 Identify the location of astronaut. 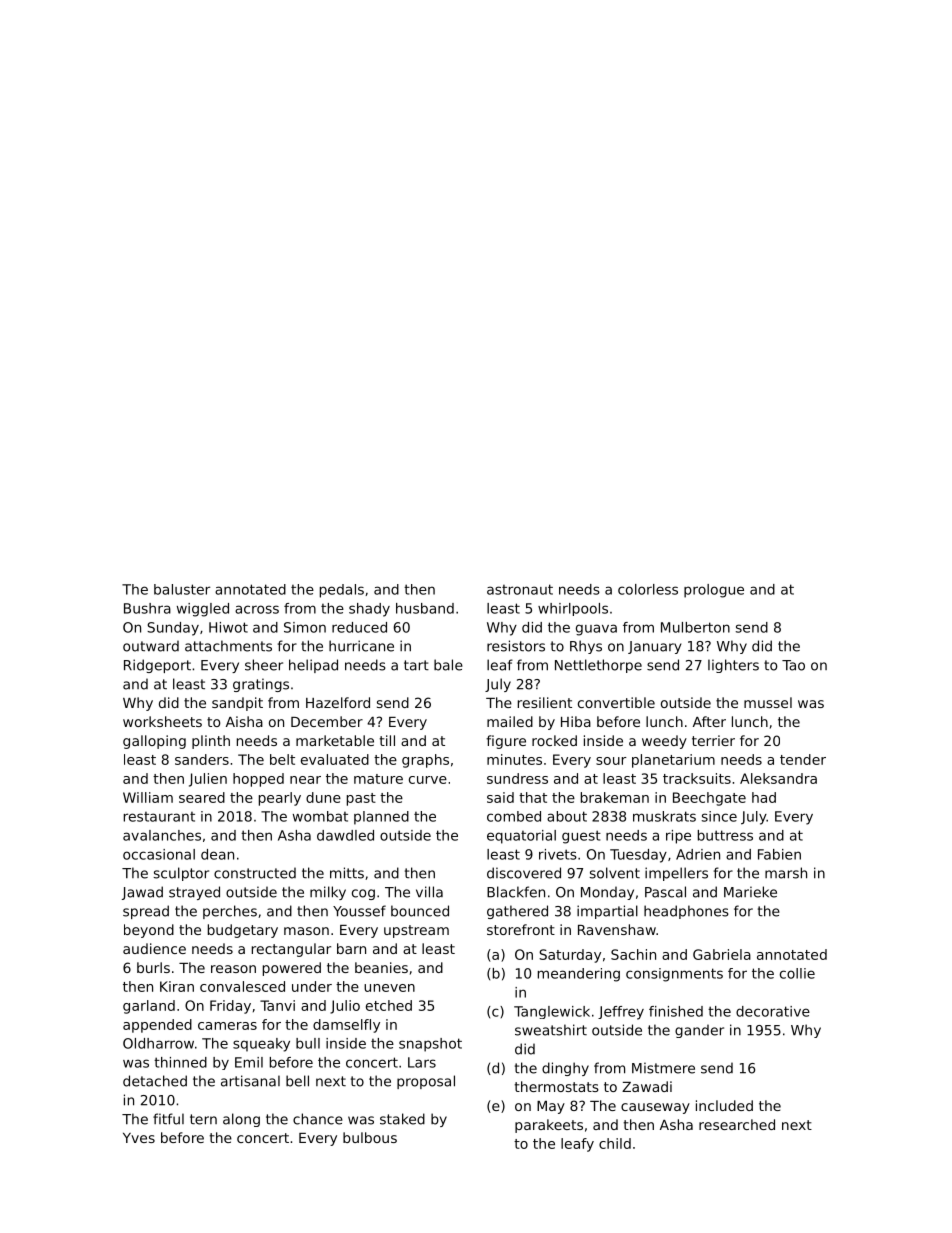
(520, 589).
